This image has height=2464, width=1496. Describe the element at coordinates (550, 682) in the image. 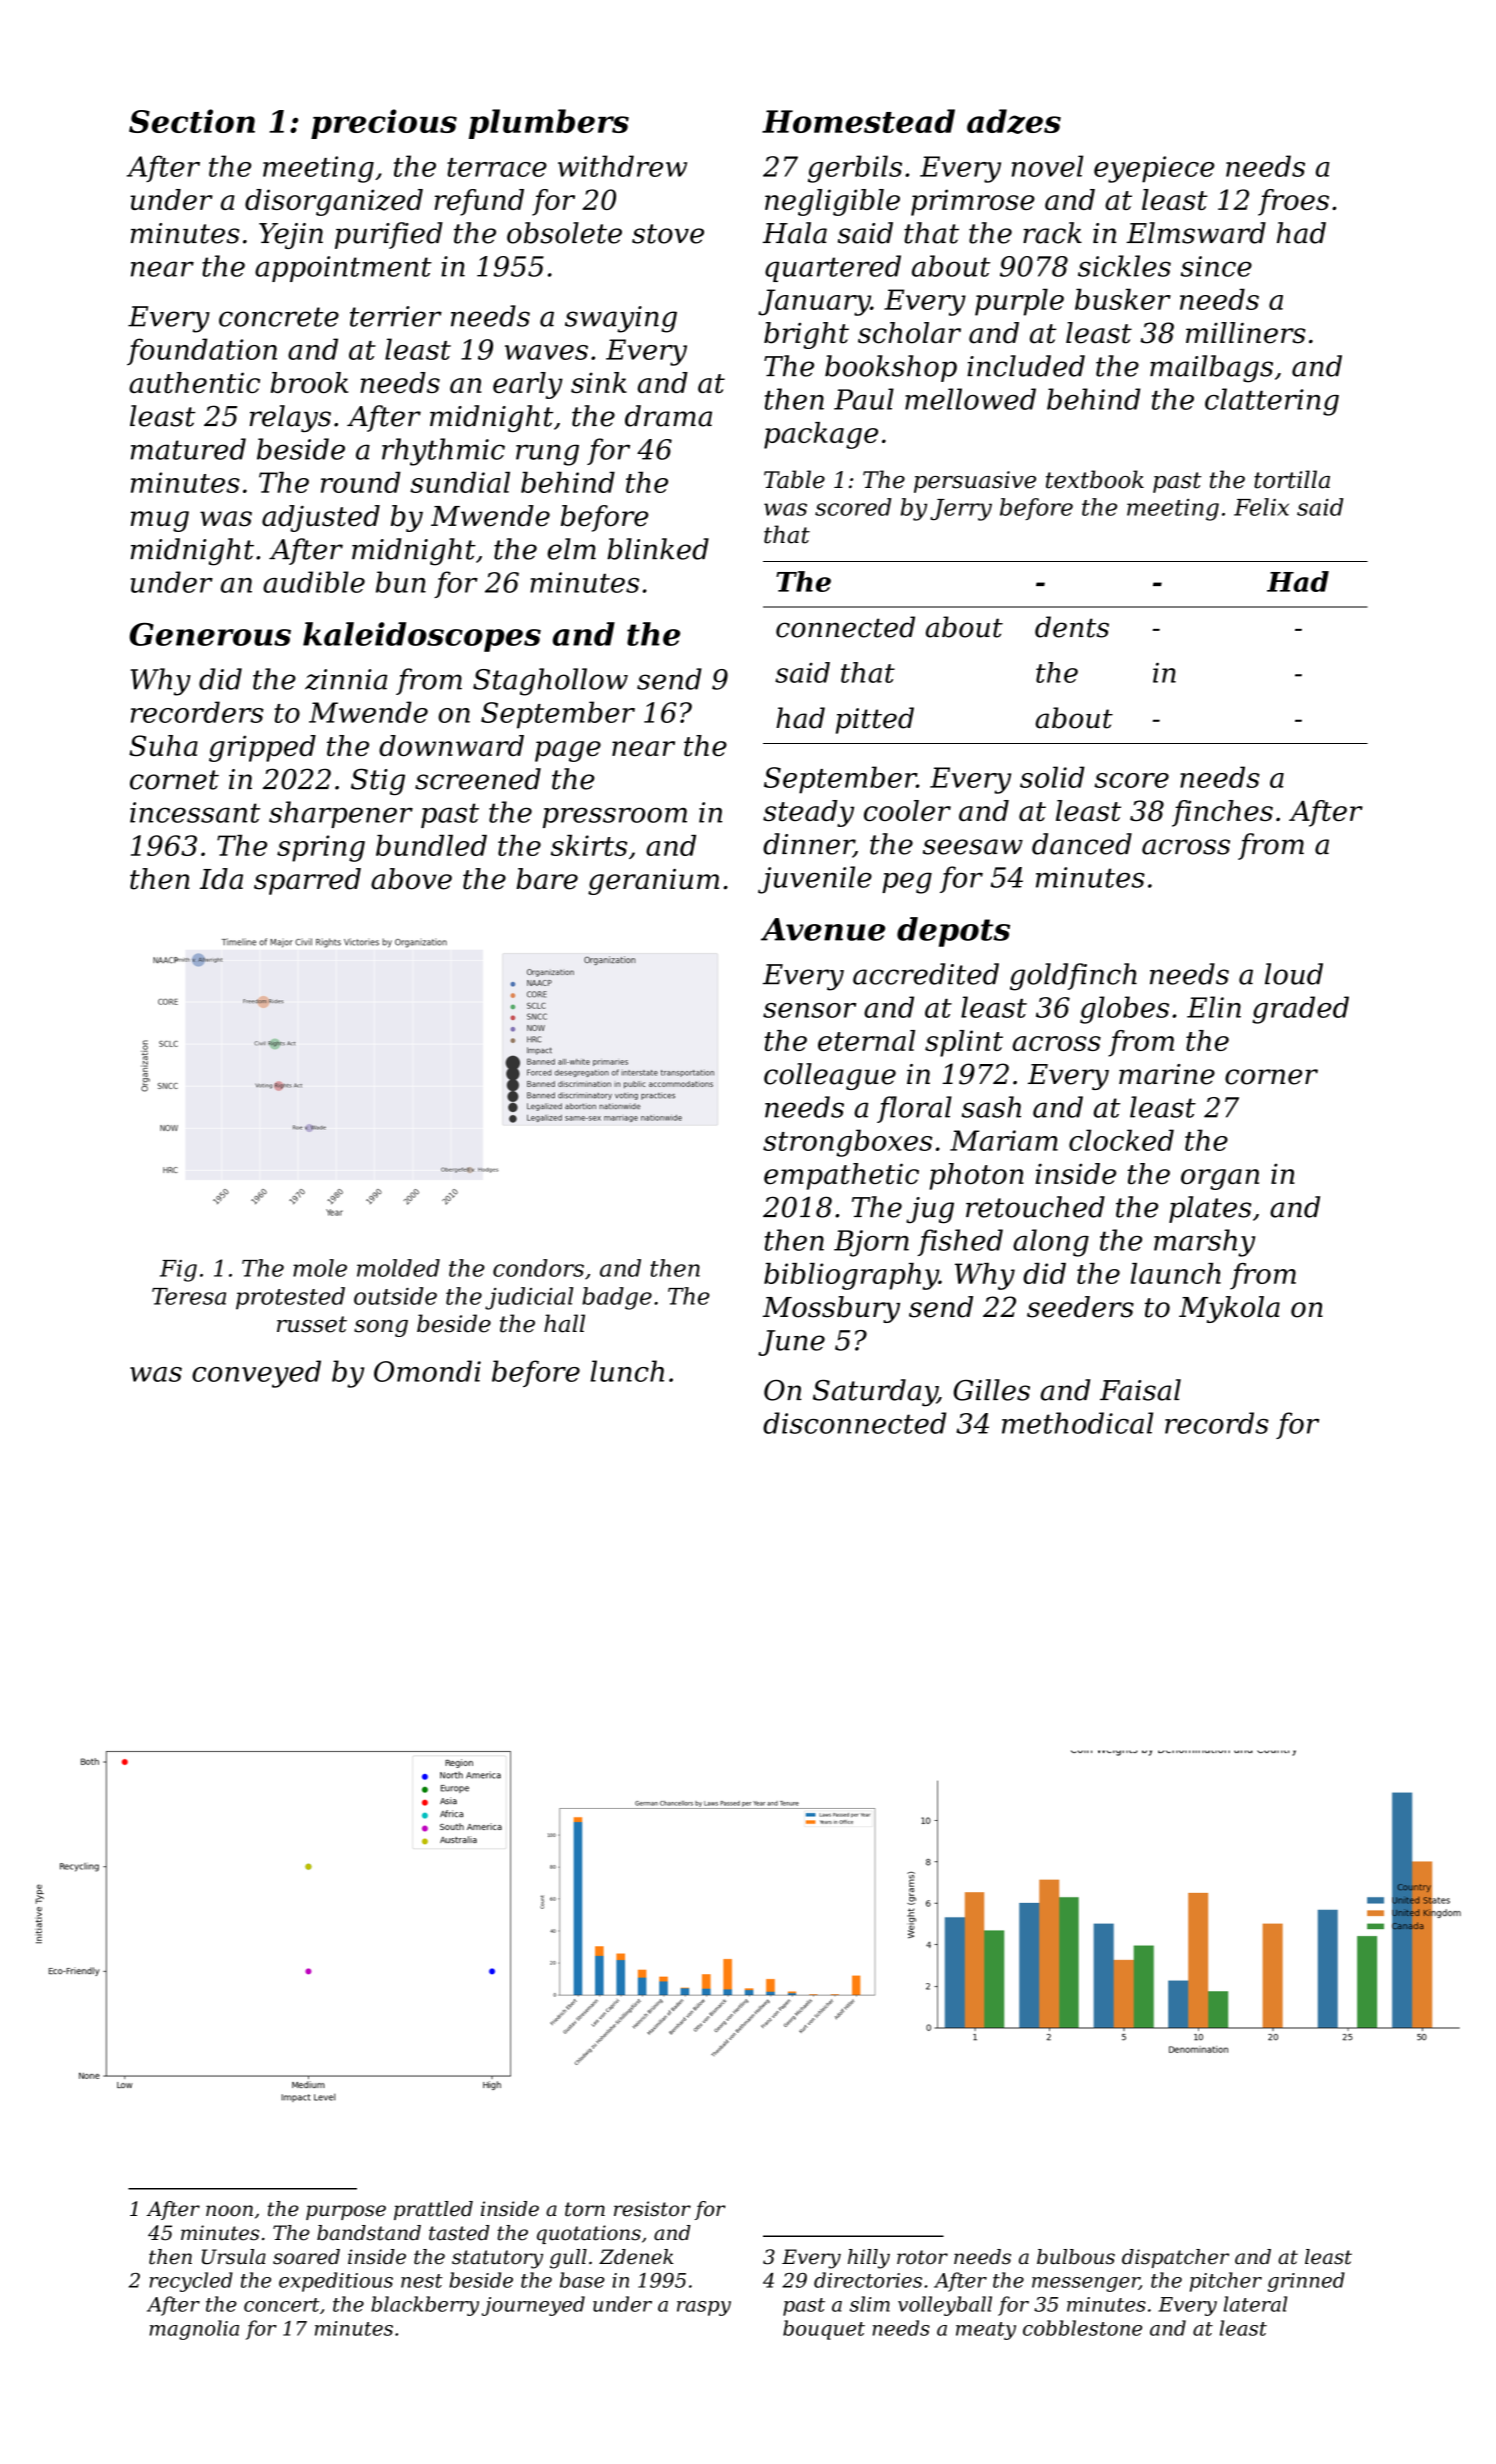

I see `Staghollow` at that location.
